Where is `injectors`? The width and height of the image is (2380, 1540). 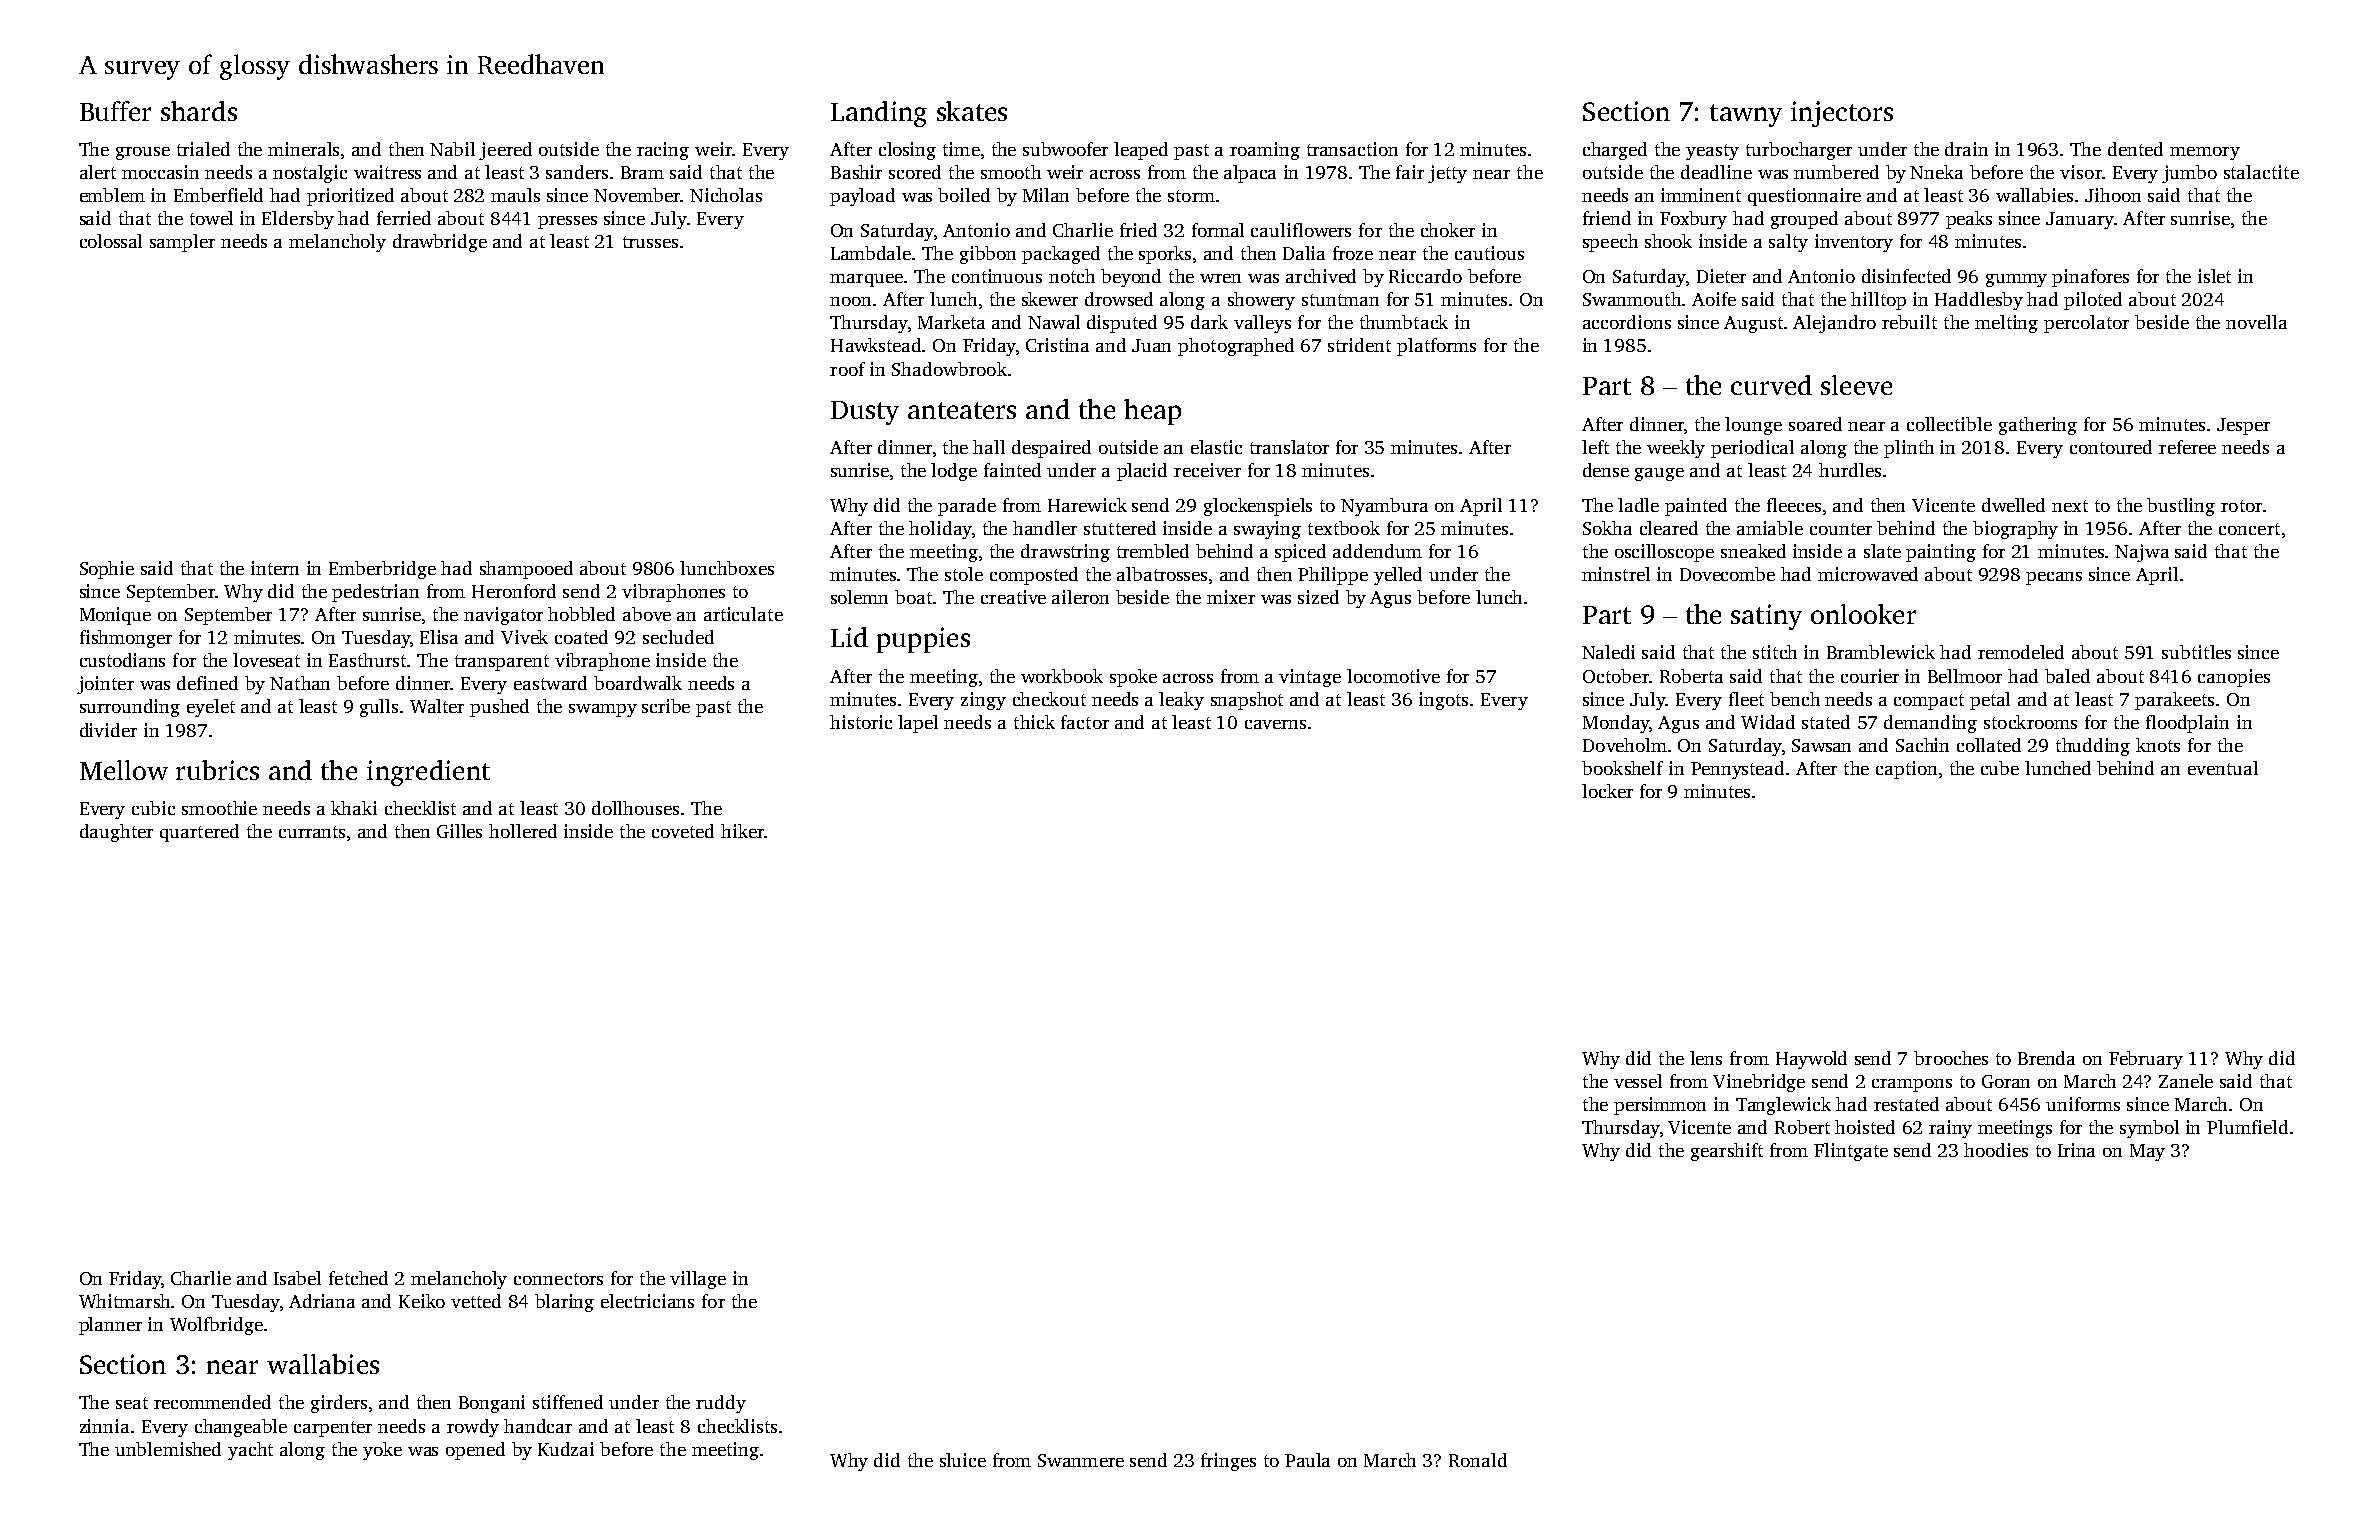 injectors is located at coordinates (1842, 114).
